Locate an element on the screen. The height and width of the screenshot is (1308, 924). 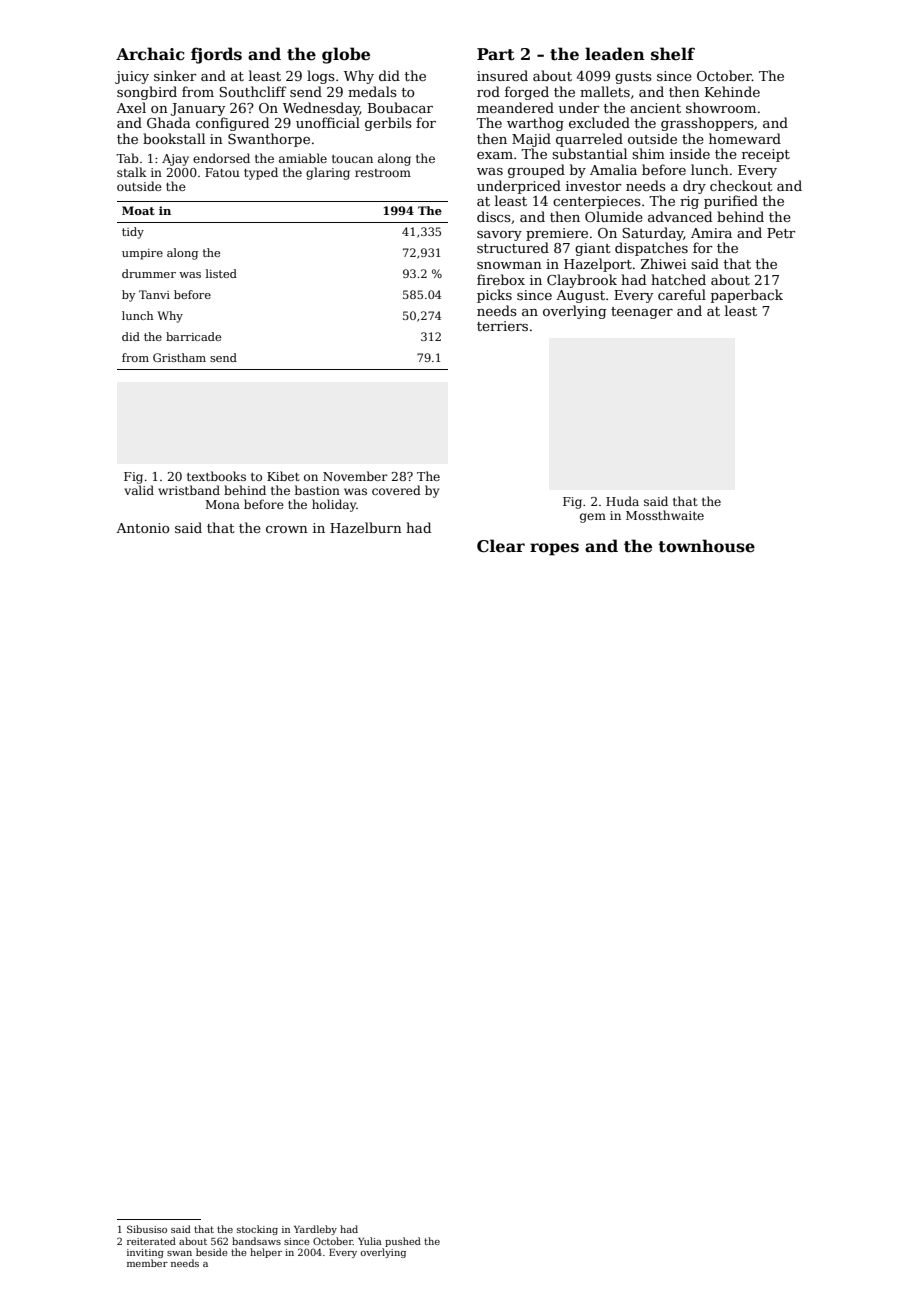
Yardleby is located at coordinates (315, 1230).
